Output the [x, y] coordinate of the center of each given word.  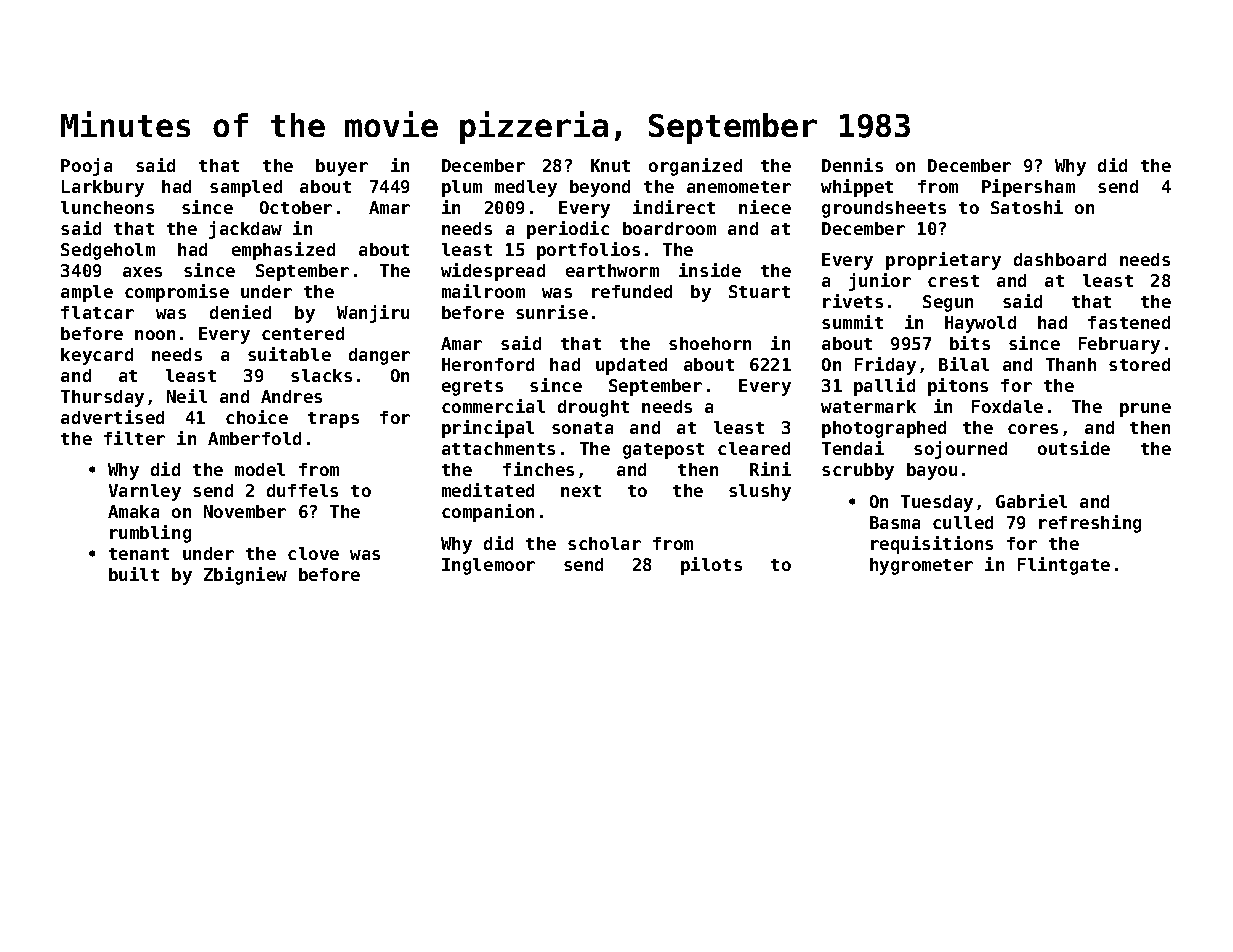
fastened [1129, 322]
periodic [568, 230]
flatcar [97, 312]
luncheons [107, 207]
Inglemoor [488, 566]
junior [880, 282]
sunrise [552, 312]
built [134, 574]
